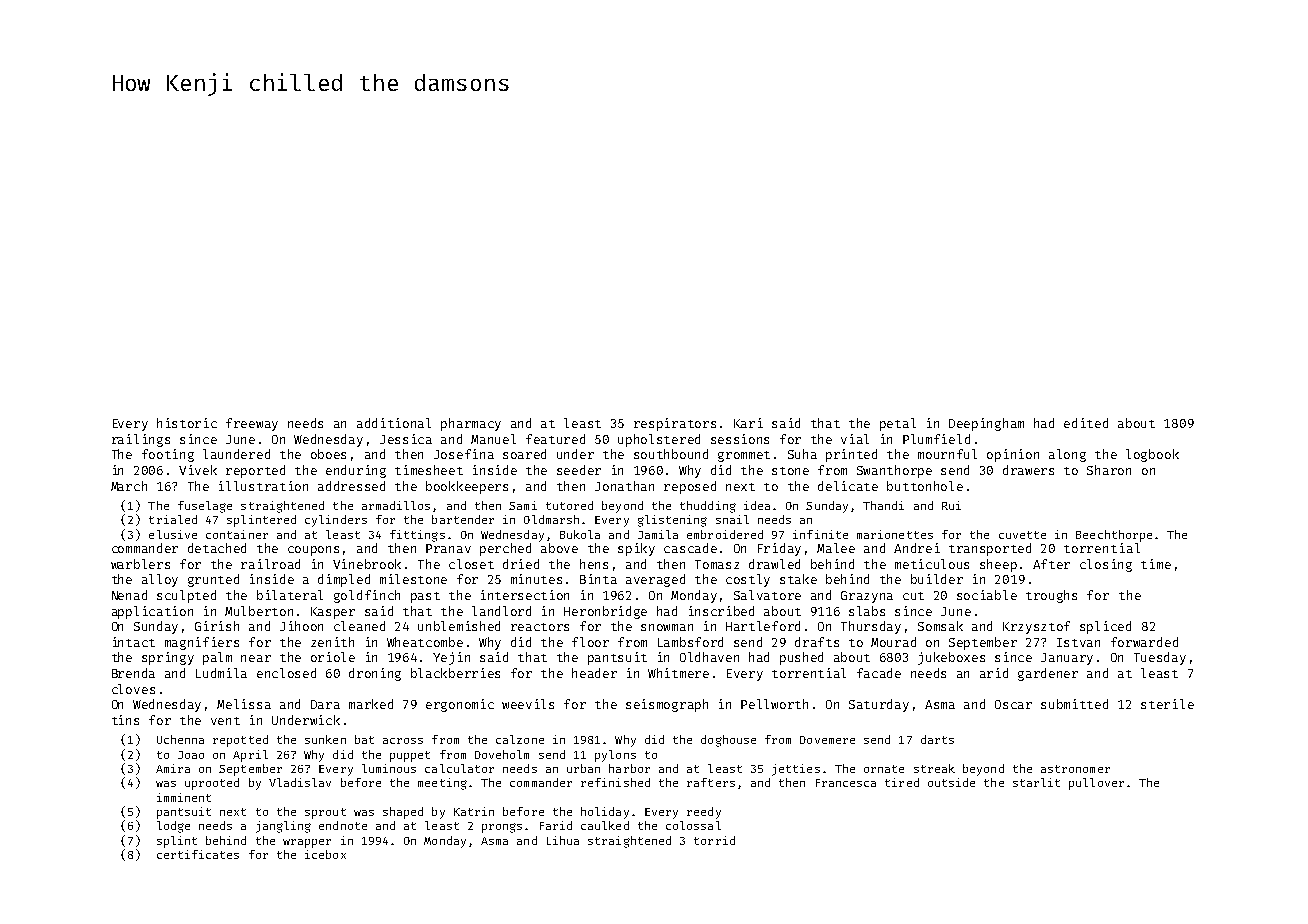 This page has width=1308, height=924. Describe the element at coordinates (932, 564) in the page. I see `meticulous` at that location.
